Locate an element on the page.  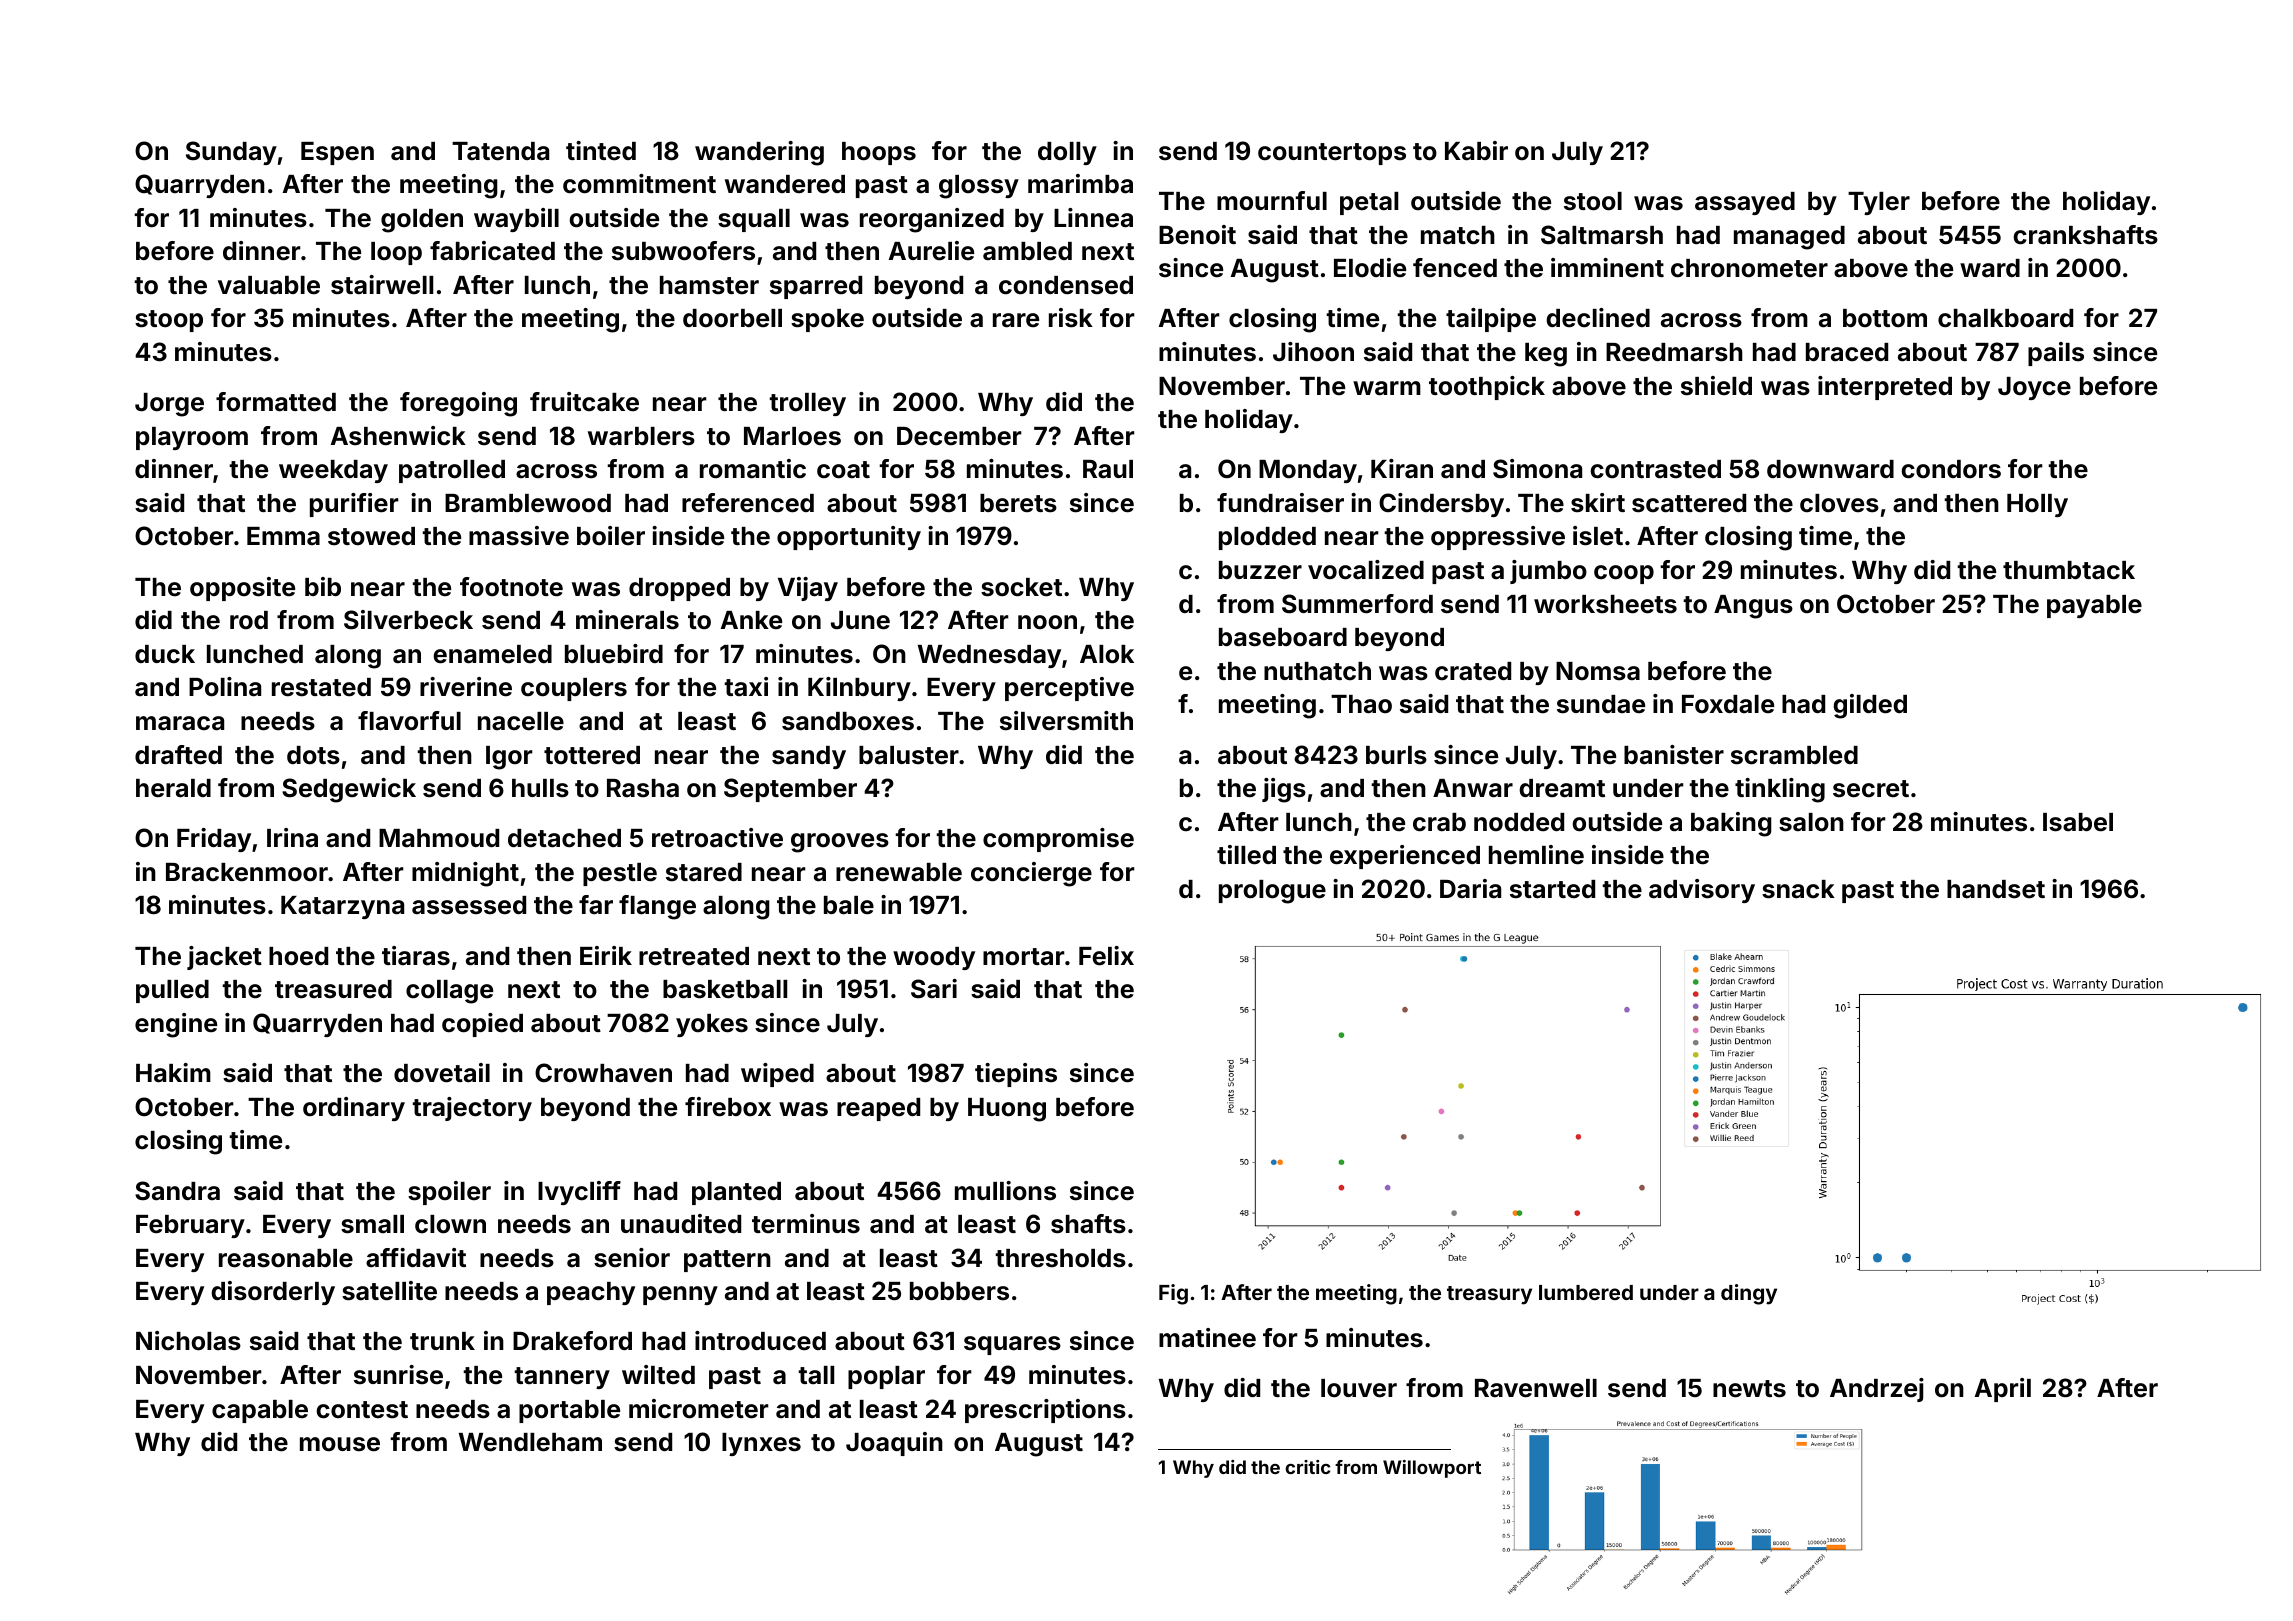
Daria is located at coordinates (1470, 889).
